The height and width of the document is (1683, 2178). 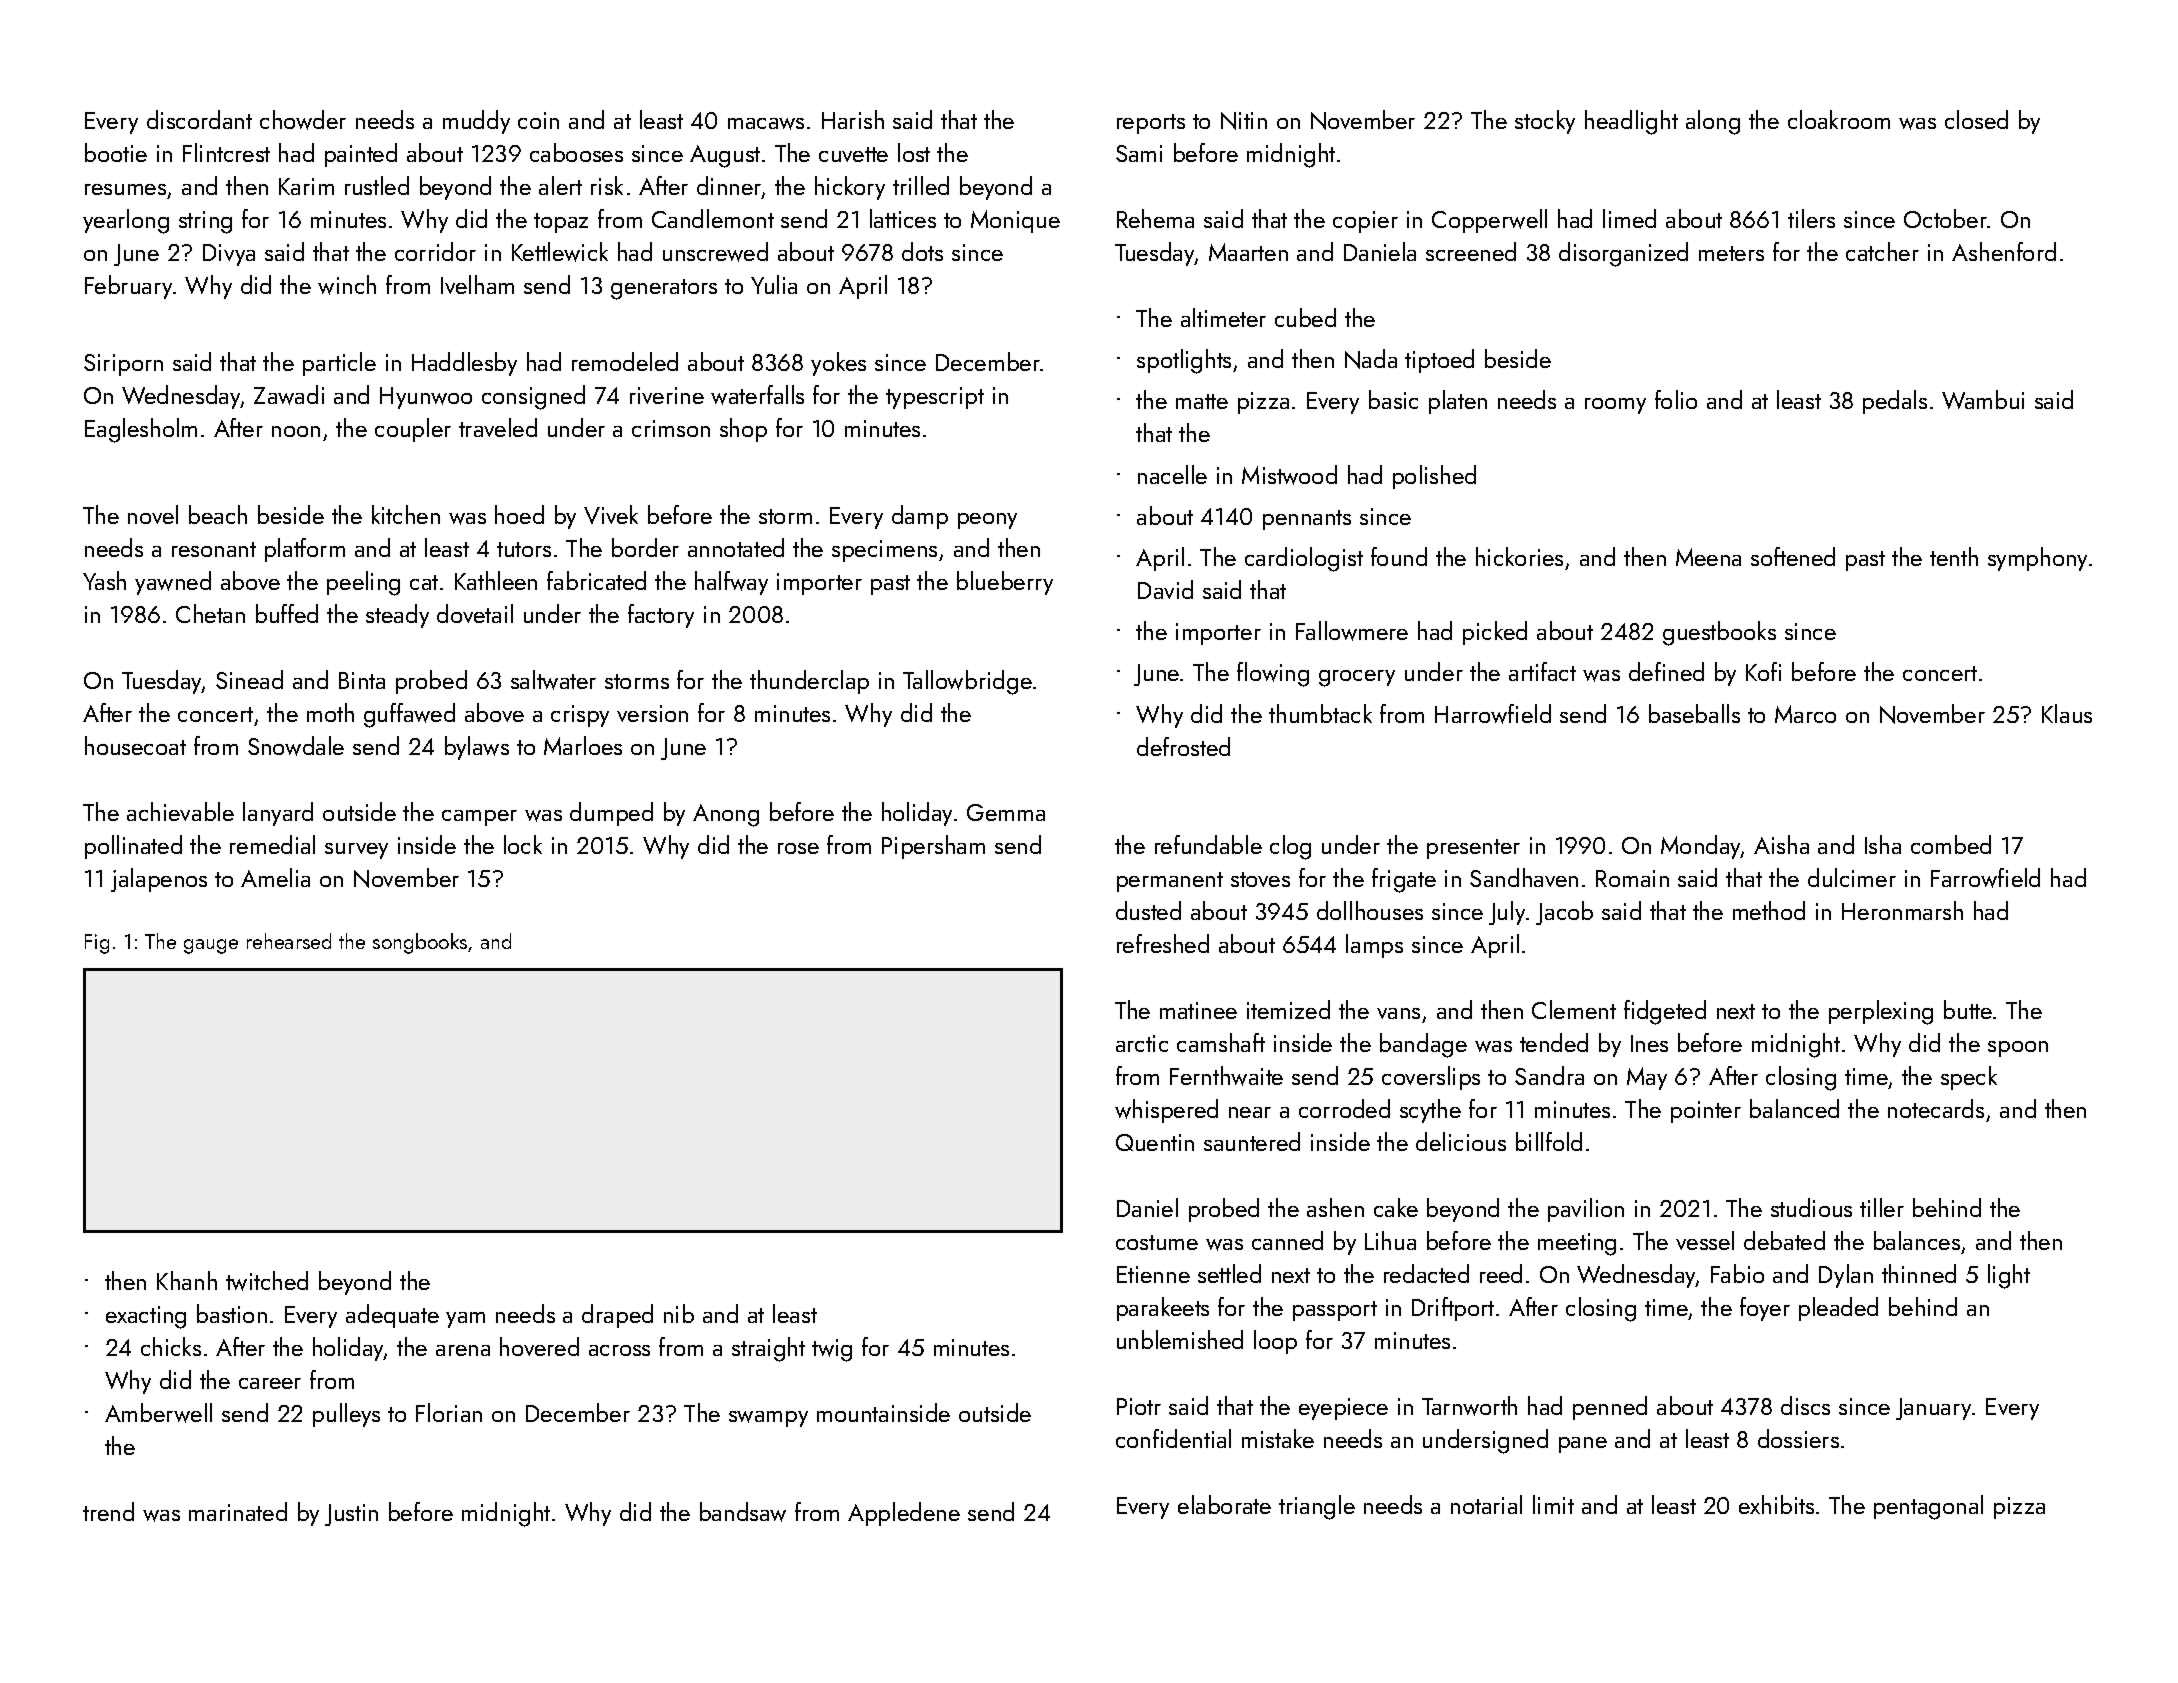 What do you see at coordinates (108, 1511) in the document?
I see `trend` at bounding box center [108, 1511].
